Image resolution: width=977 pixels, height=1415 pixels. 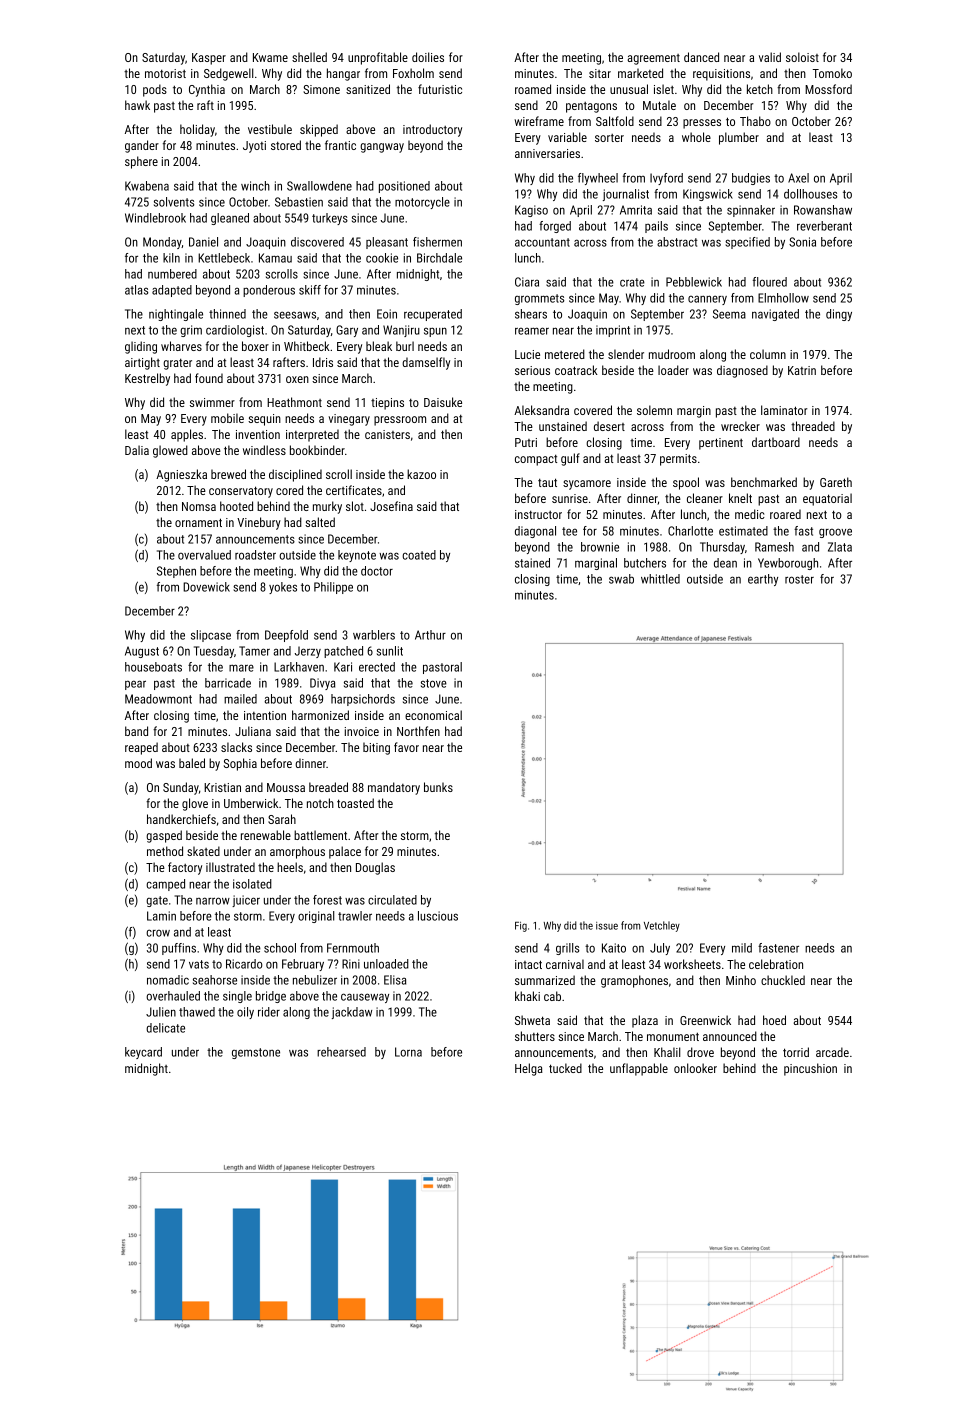 What do you see at coordinates (408, 1052) in the image?
I see `Lorna` at bounding box center [408, 1052].
